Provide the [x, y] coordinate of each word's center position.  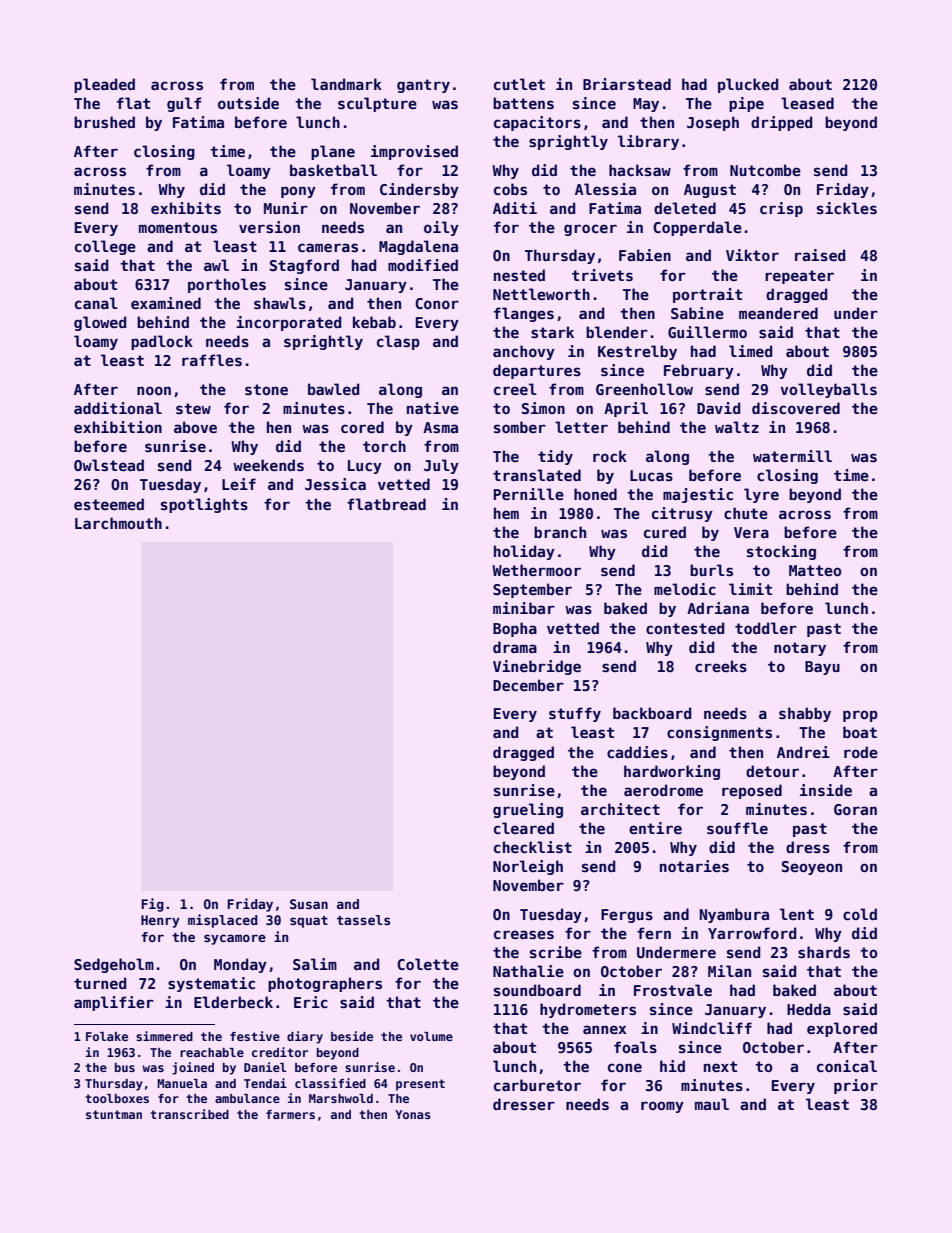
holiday [524, 552]
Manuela [182, 1083]
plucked [748, 85]
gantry [423, 86]
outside [248, 103]
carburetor [537, 1085]
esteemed [109, 504]
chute [746, 513]
